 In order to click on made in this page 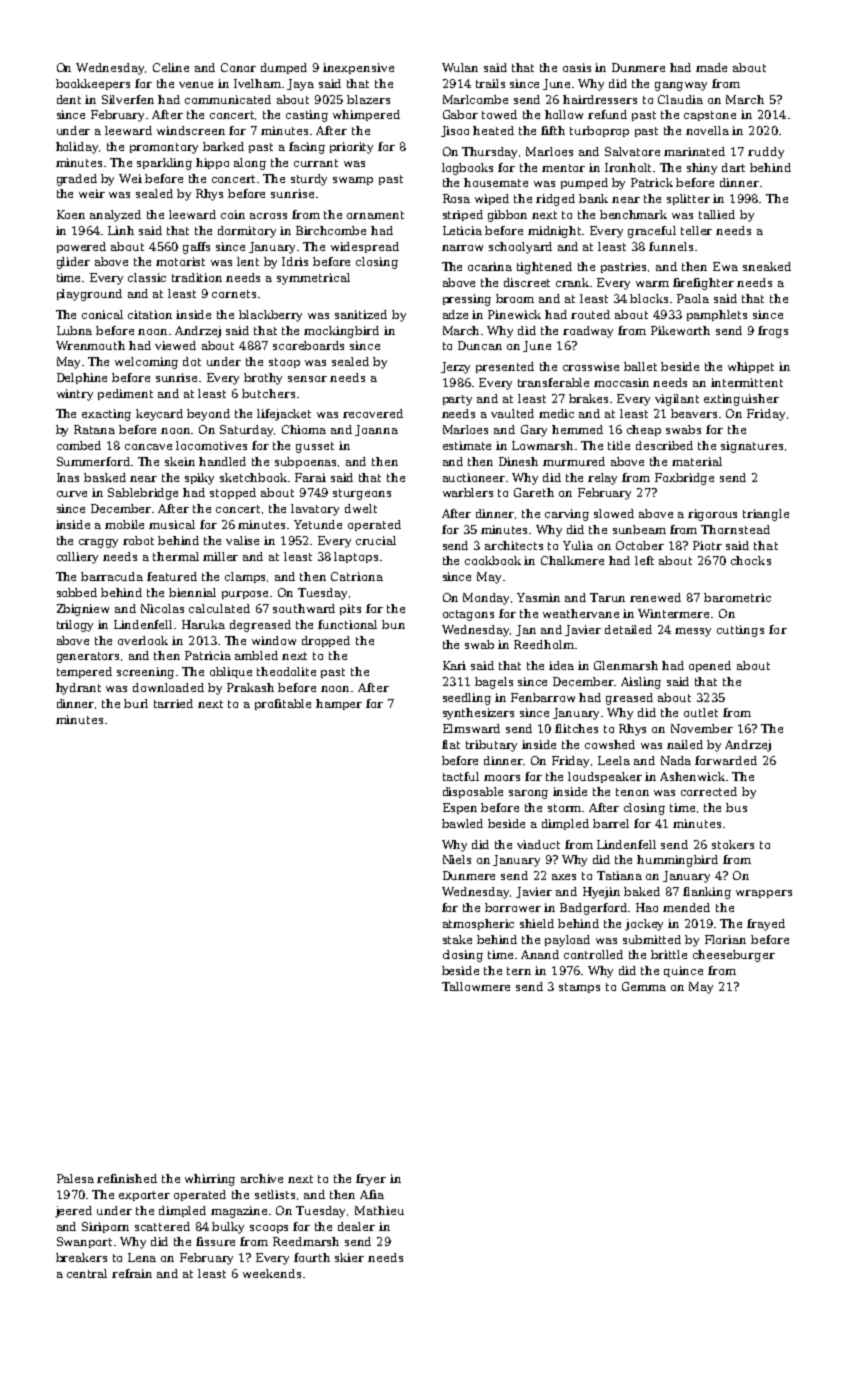, I will do `click(711, 67)`.
